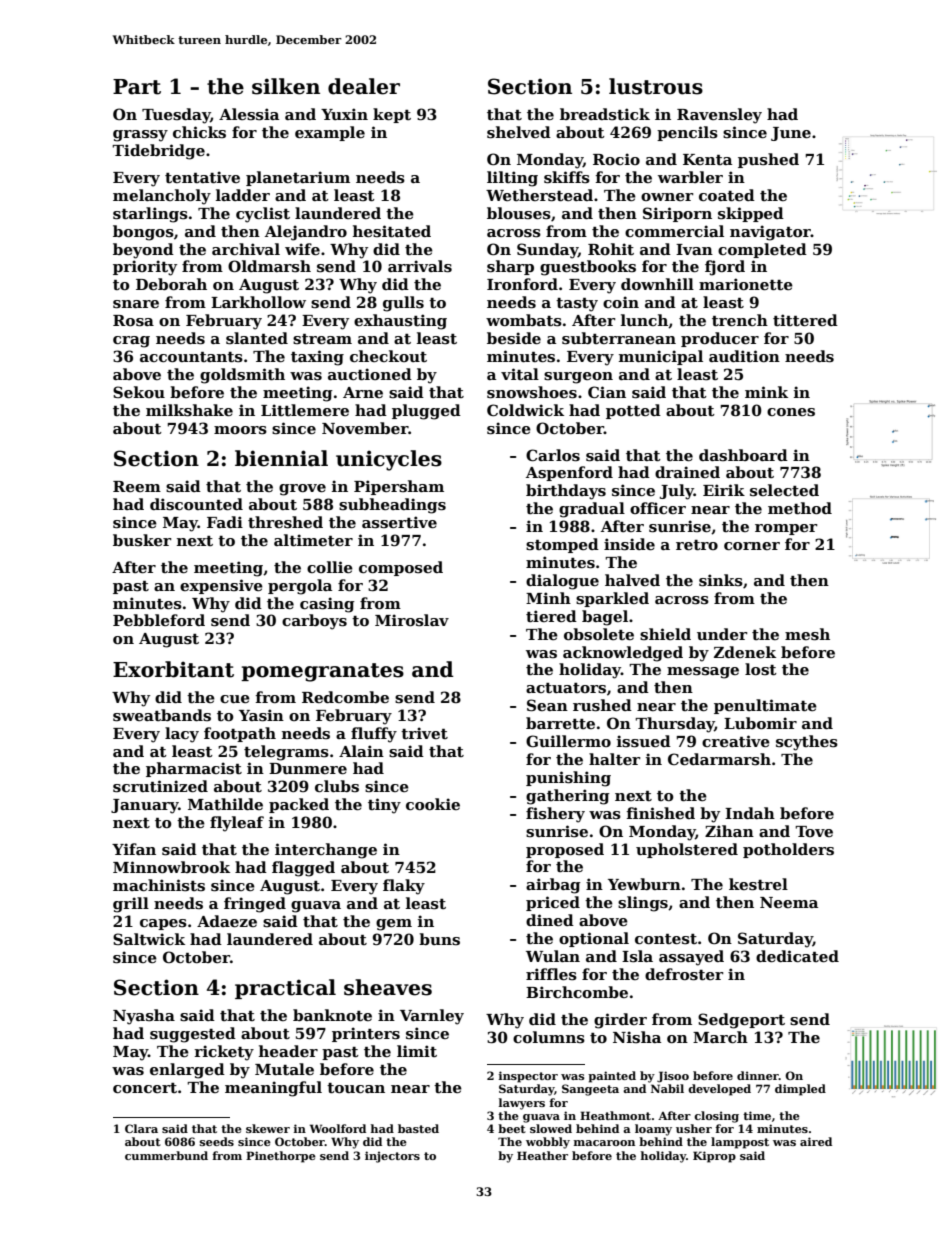  What do you see at coordinates (281, 1157) in the screenshot?
I see `Pinethorpe` at bounding box center [281, 1157].
